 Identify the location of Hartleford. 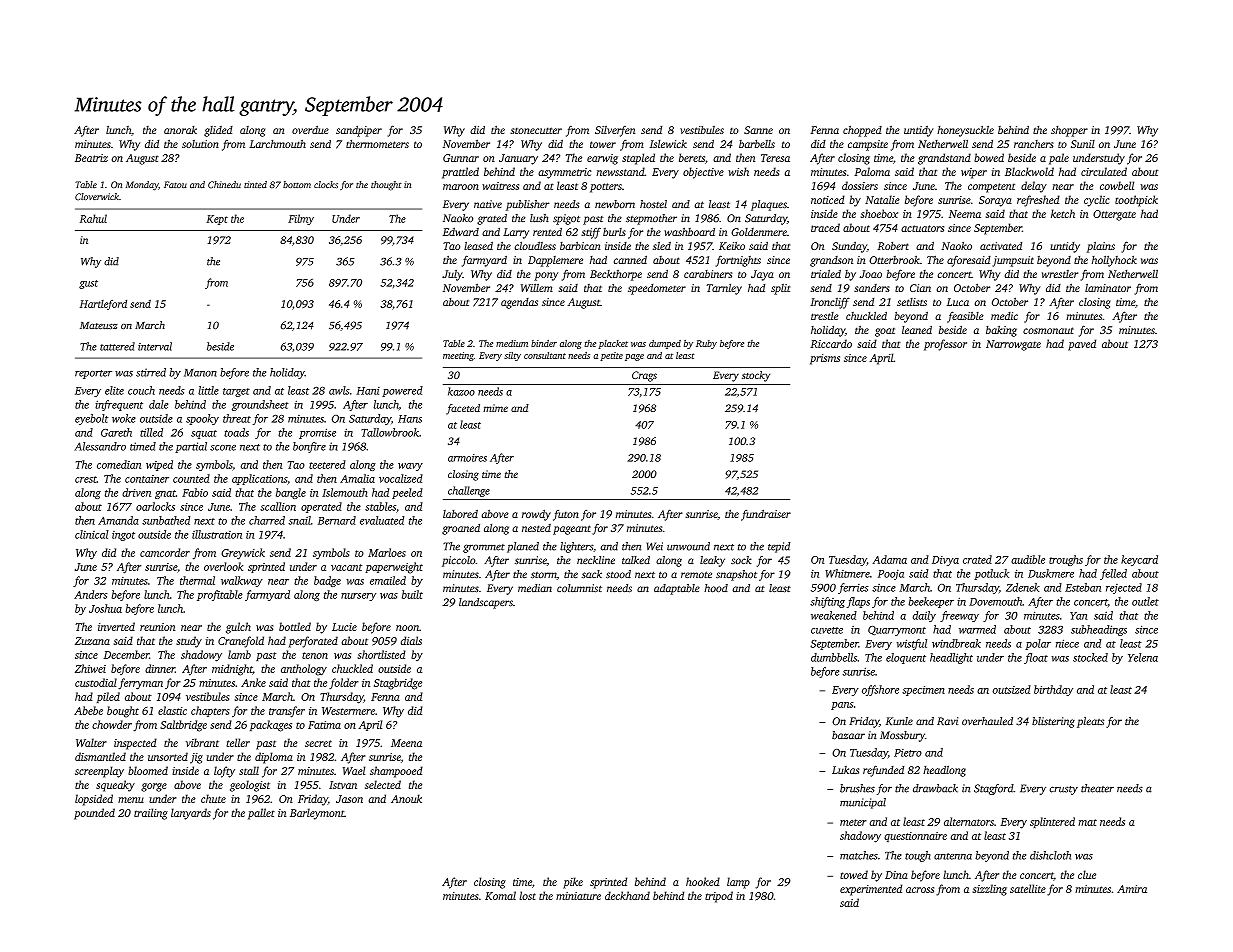
(103, 305).
